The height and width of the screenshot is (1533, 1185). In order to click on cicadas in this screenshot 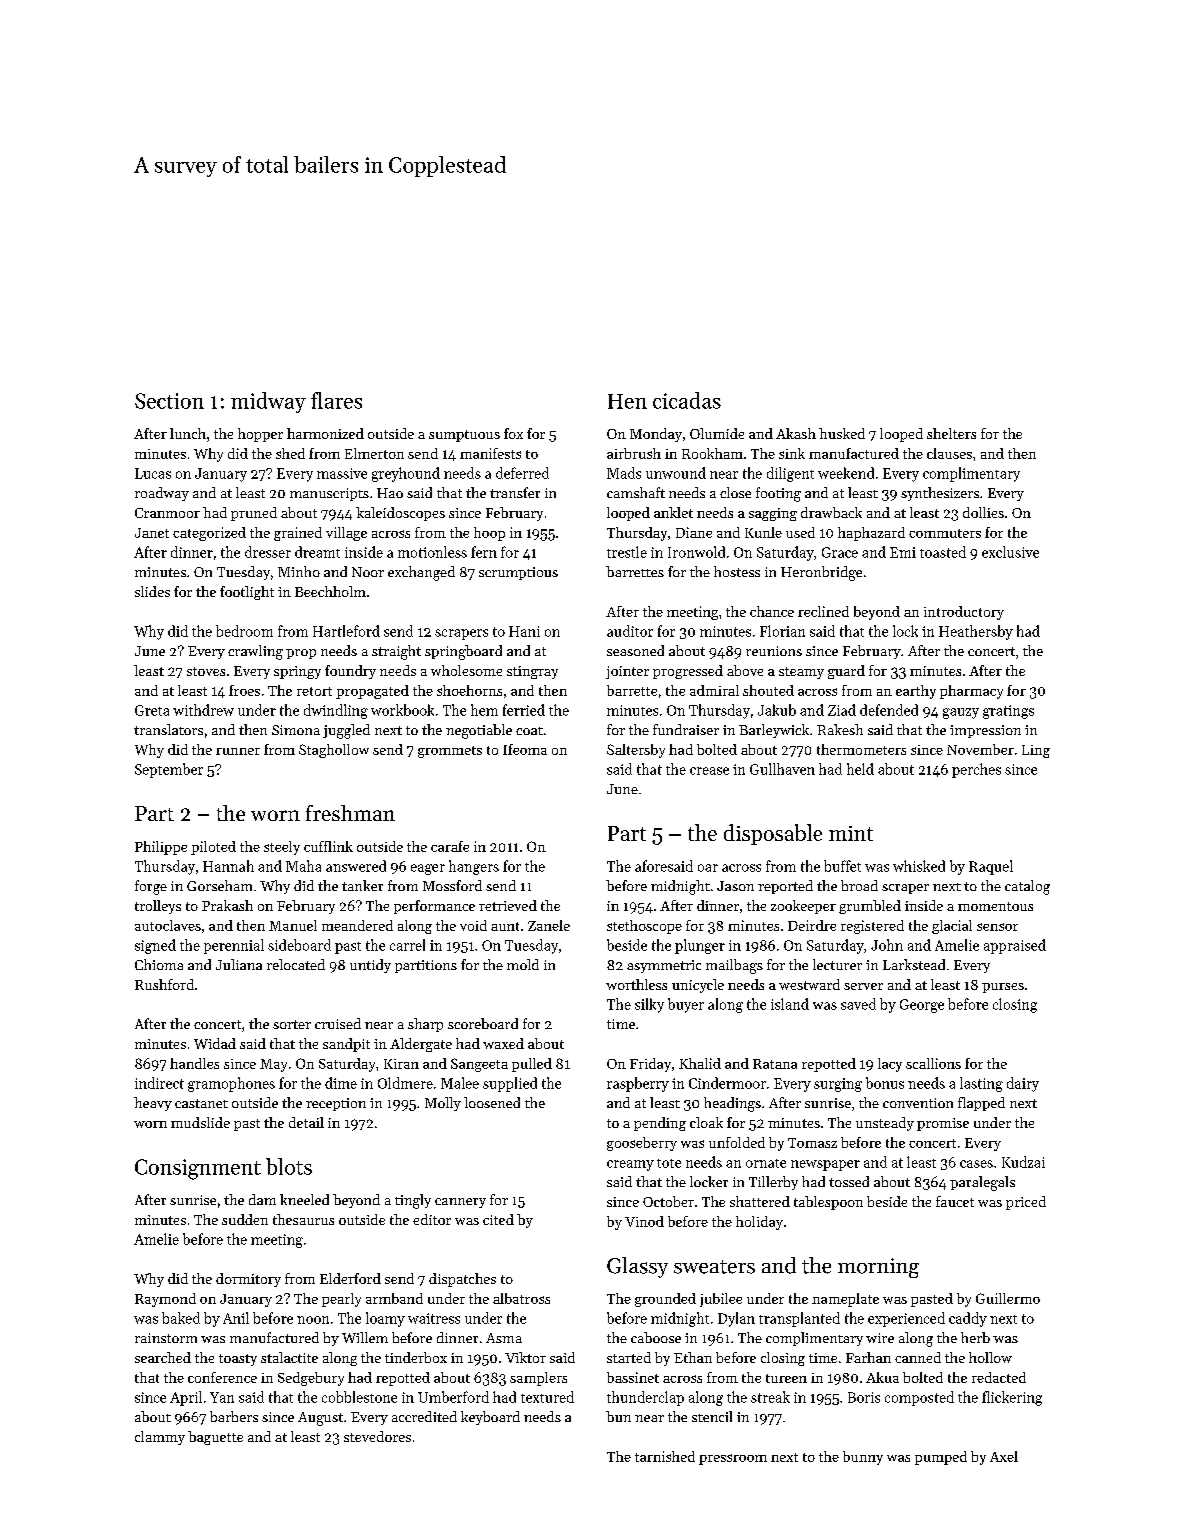, I will do `click(687, 400)`.
